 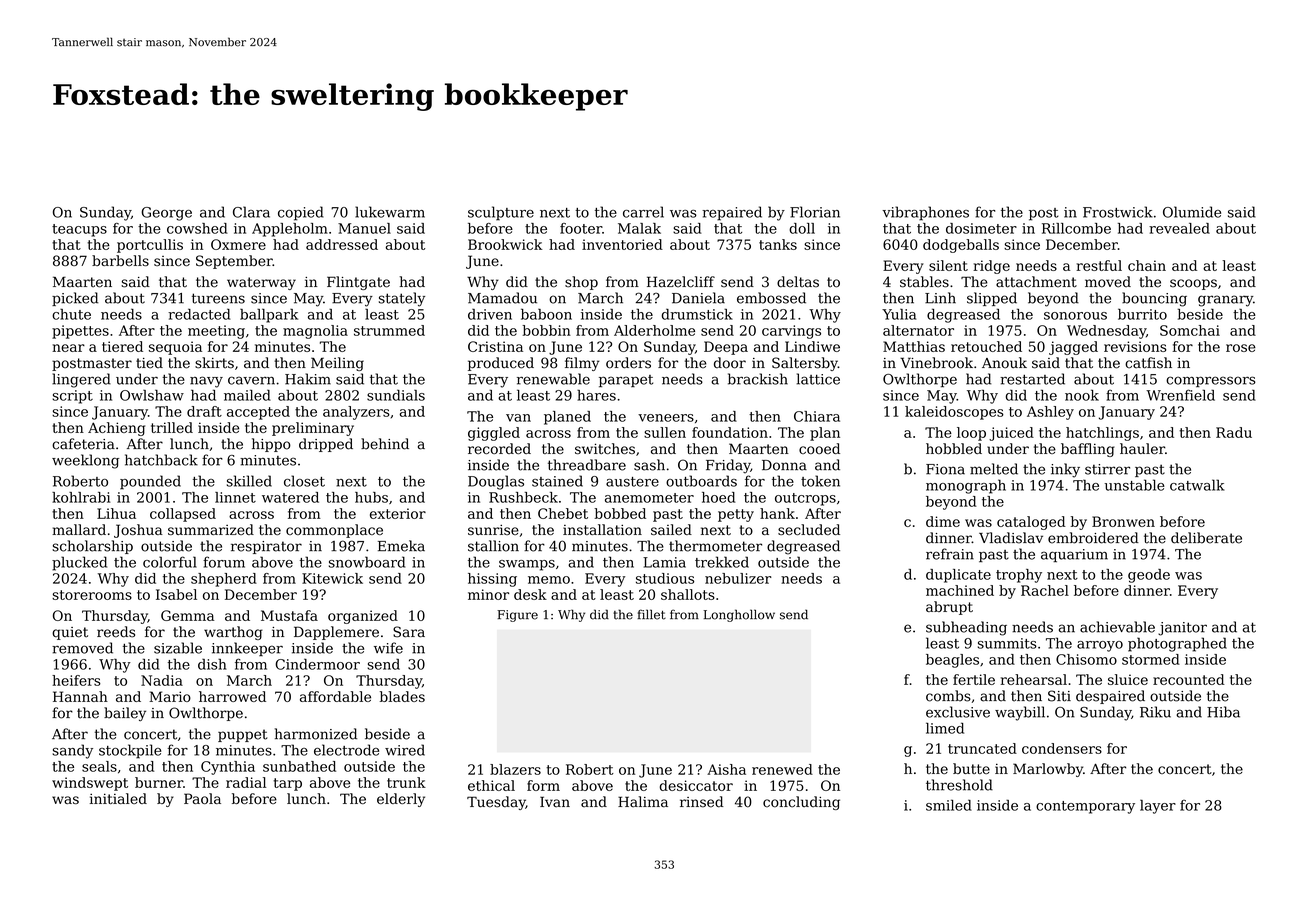 I want to click on Rillcombe, so click(x=1076, y=228).
